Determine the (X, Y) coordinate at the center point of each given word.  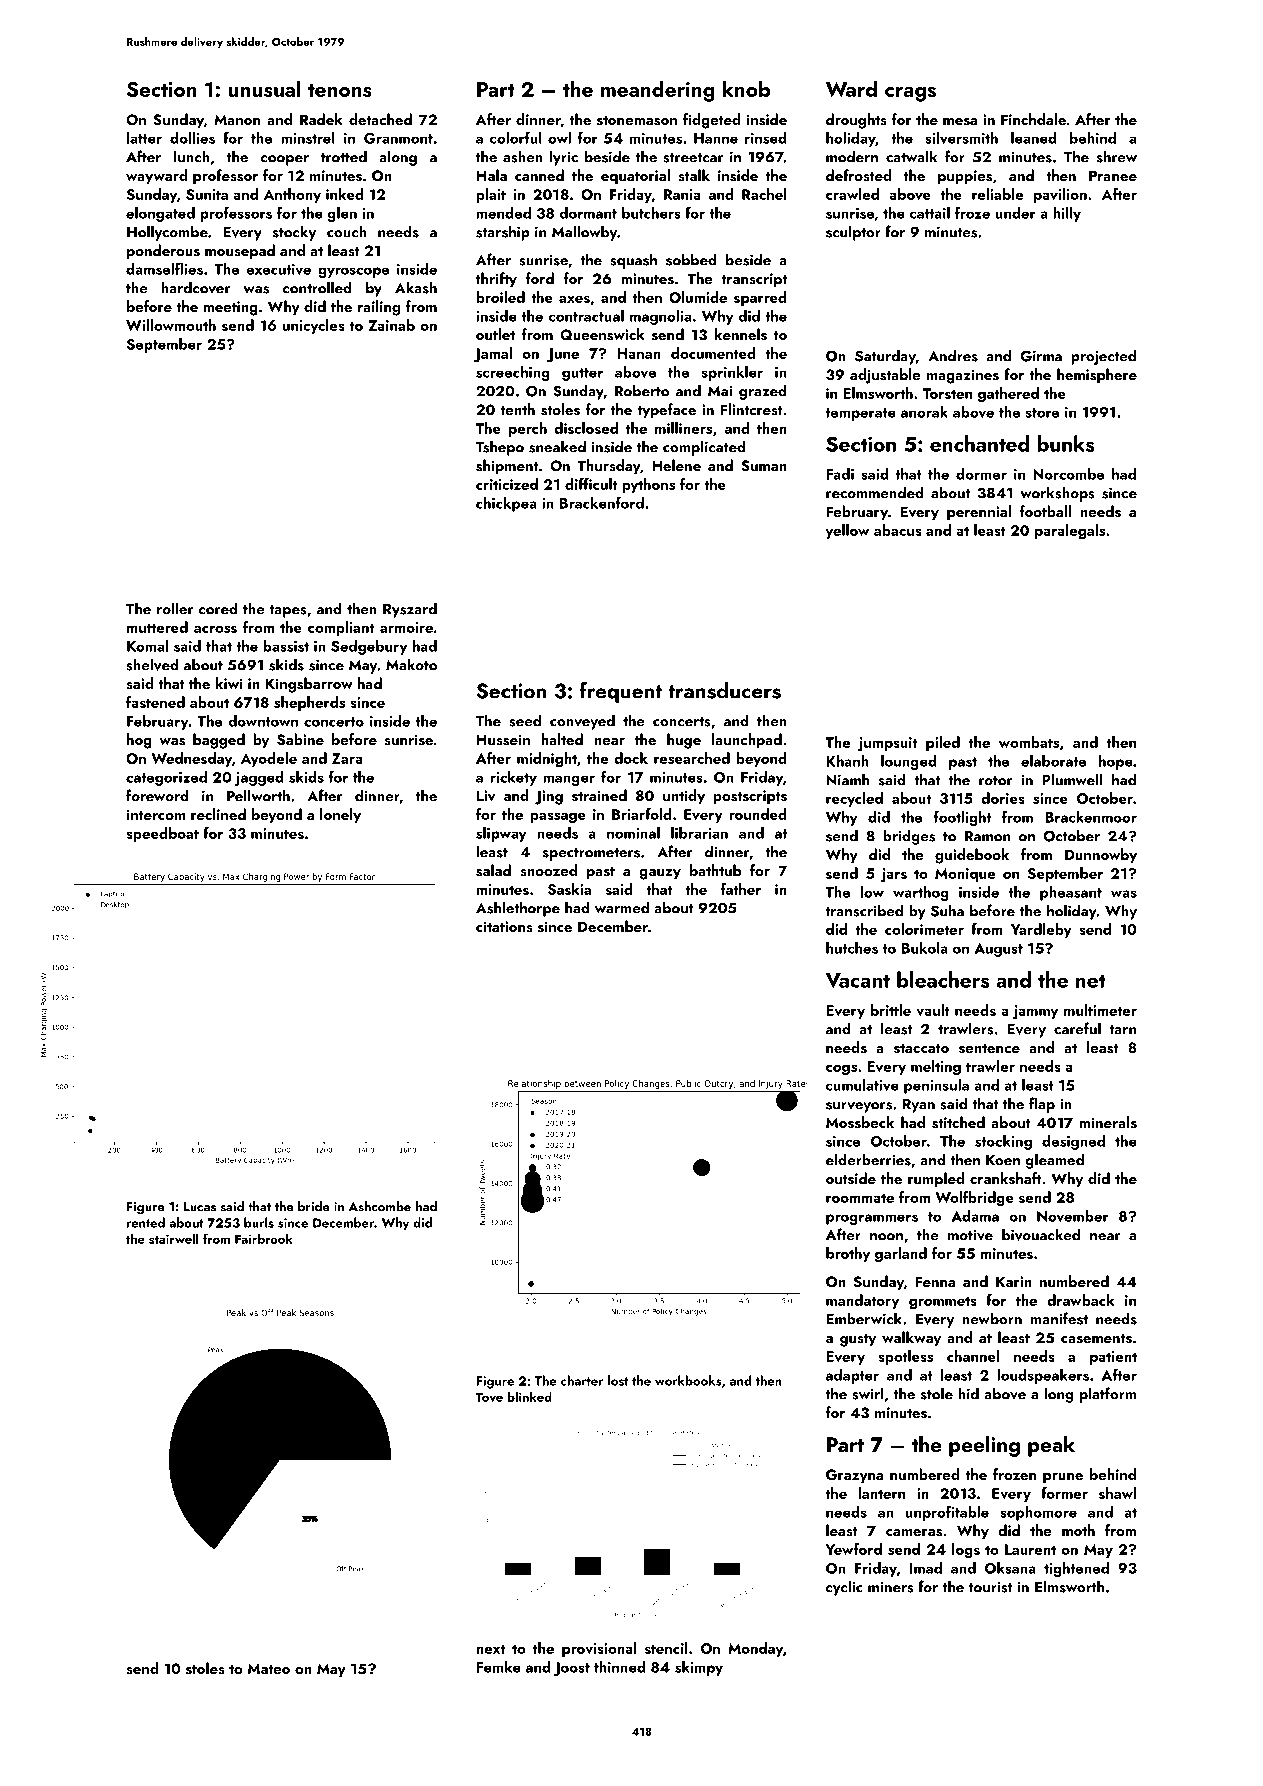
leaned (1034, 138)
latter (144, 138)
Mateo (269, 1668)
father (741, 889)
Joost (571, 1669)
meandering (658, 91)
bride (314, 1206)
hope (1116, 762)
